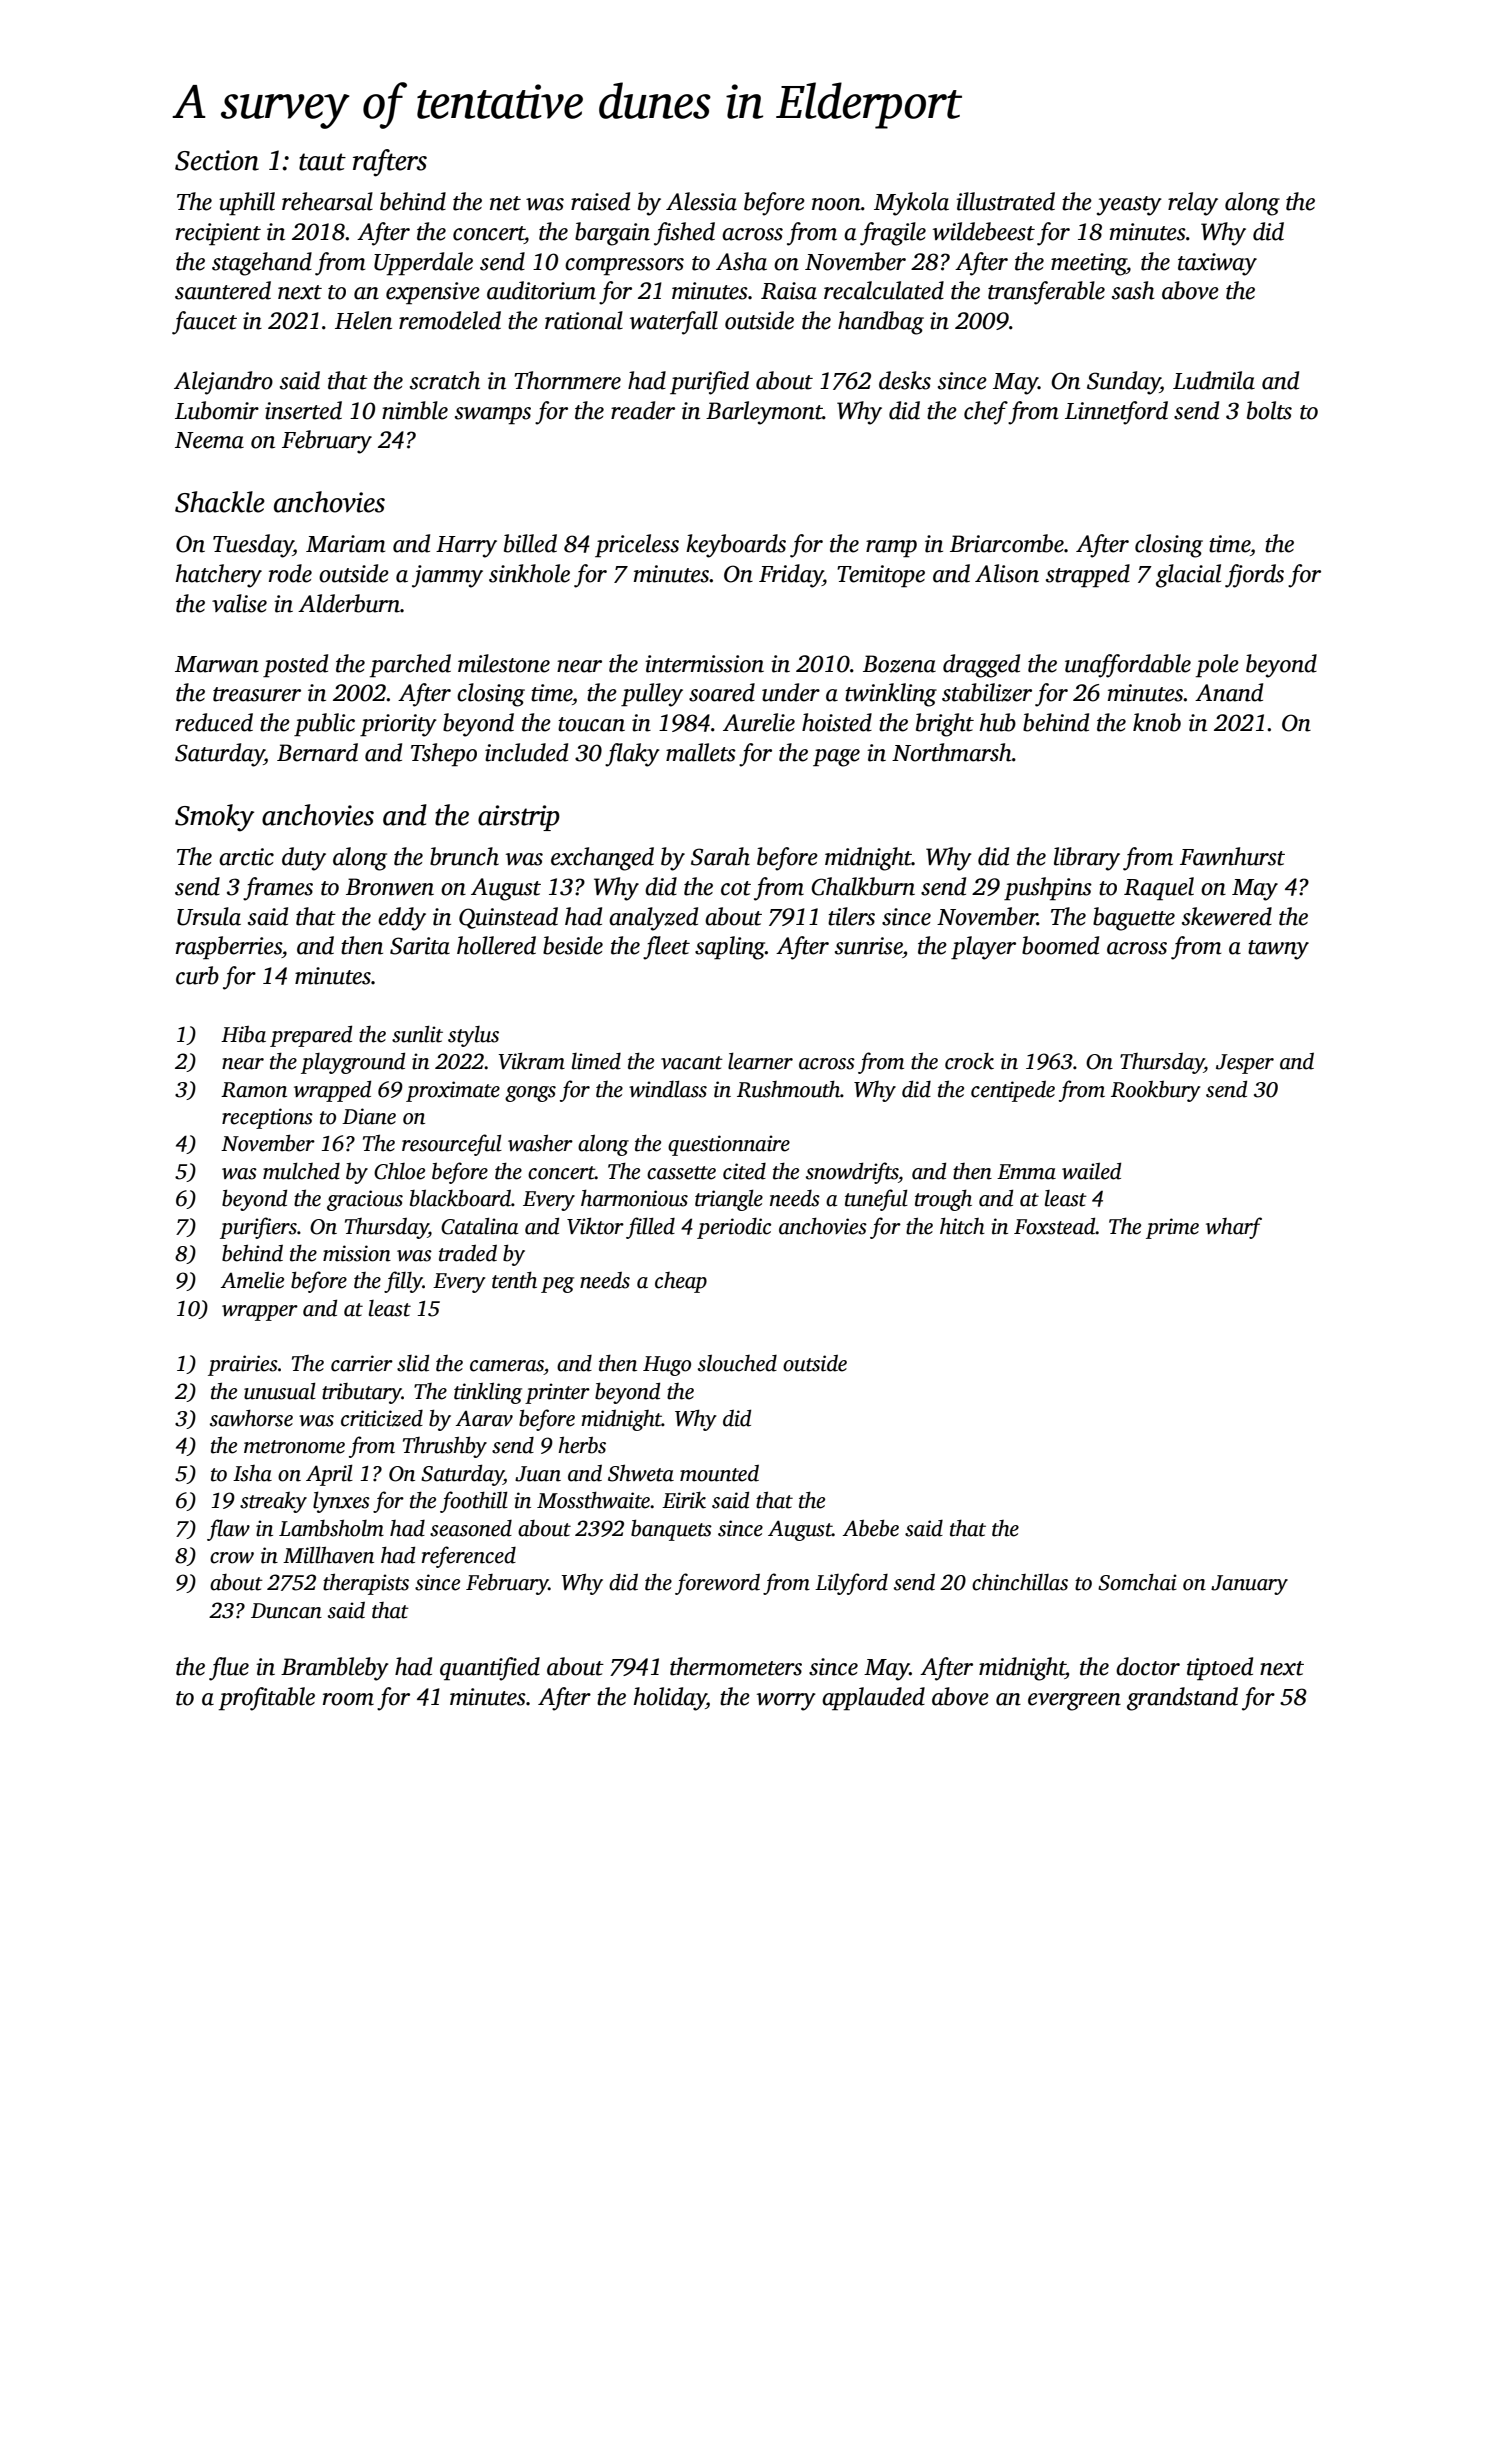 This page has width=1496, height=2464. What do you see at coordinates (366, 1584) in the page?
I see `therapists` at bounding box center [366, 1584].
